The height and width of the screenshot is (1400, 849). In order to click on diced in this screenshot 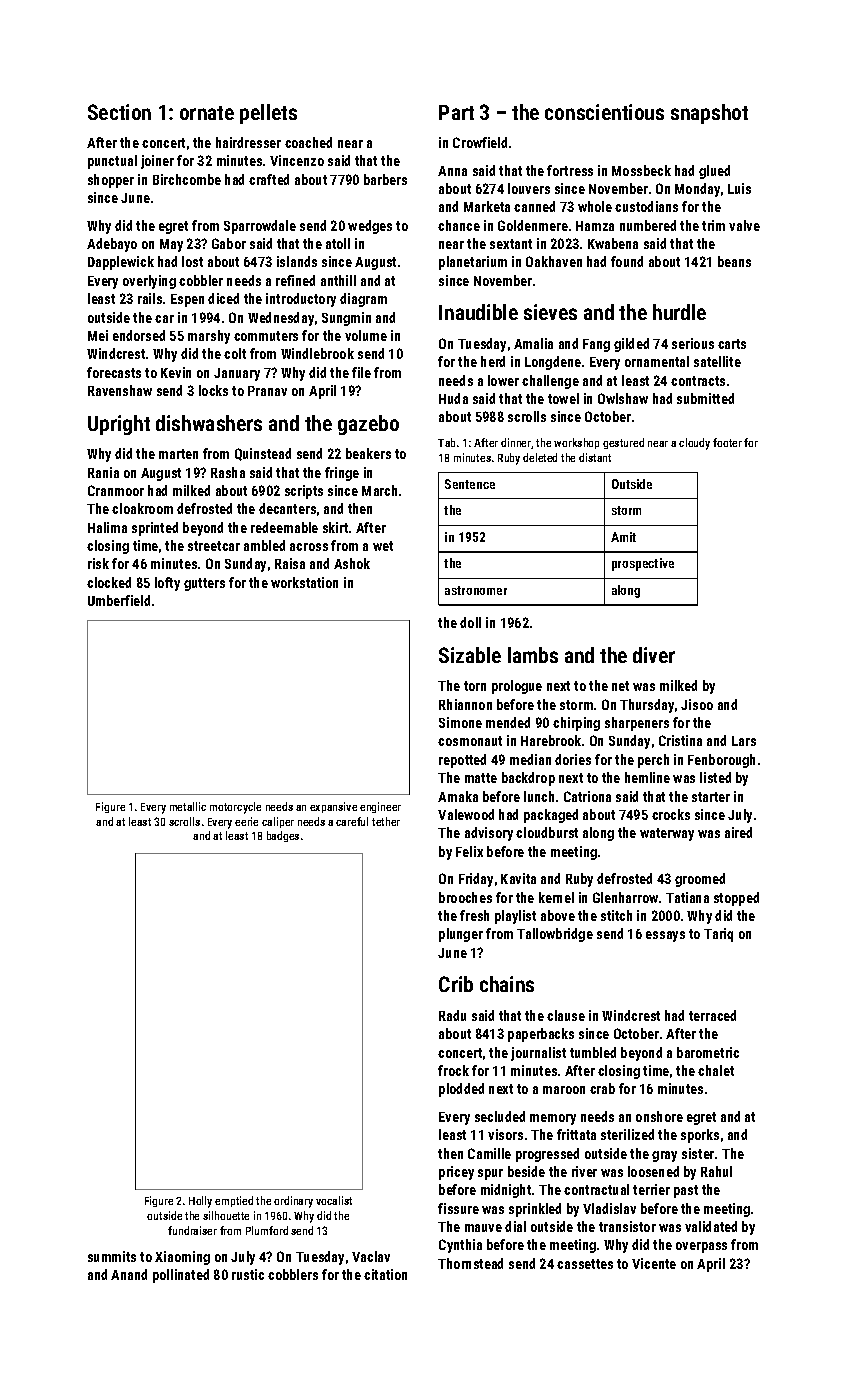, I will do `click(223, 298)`.
